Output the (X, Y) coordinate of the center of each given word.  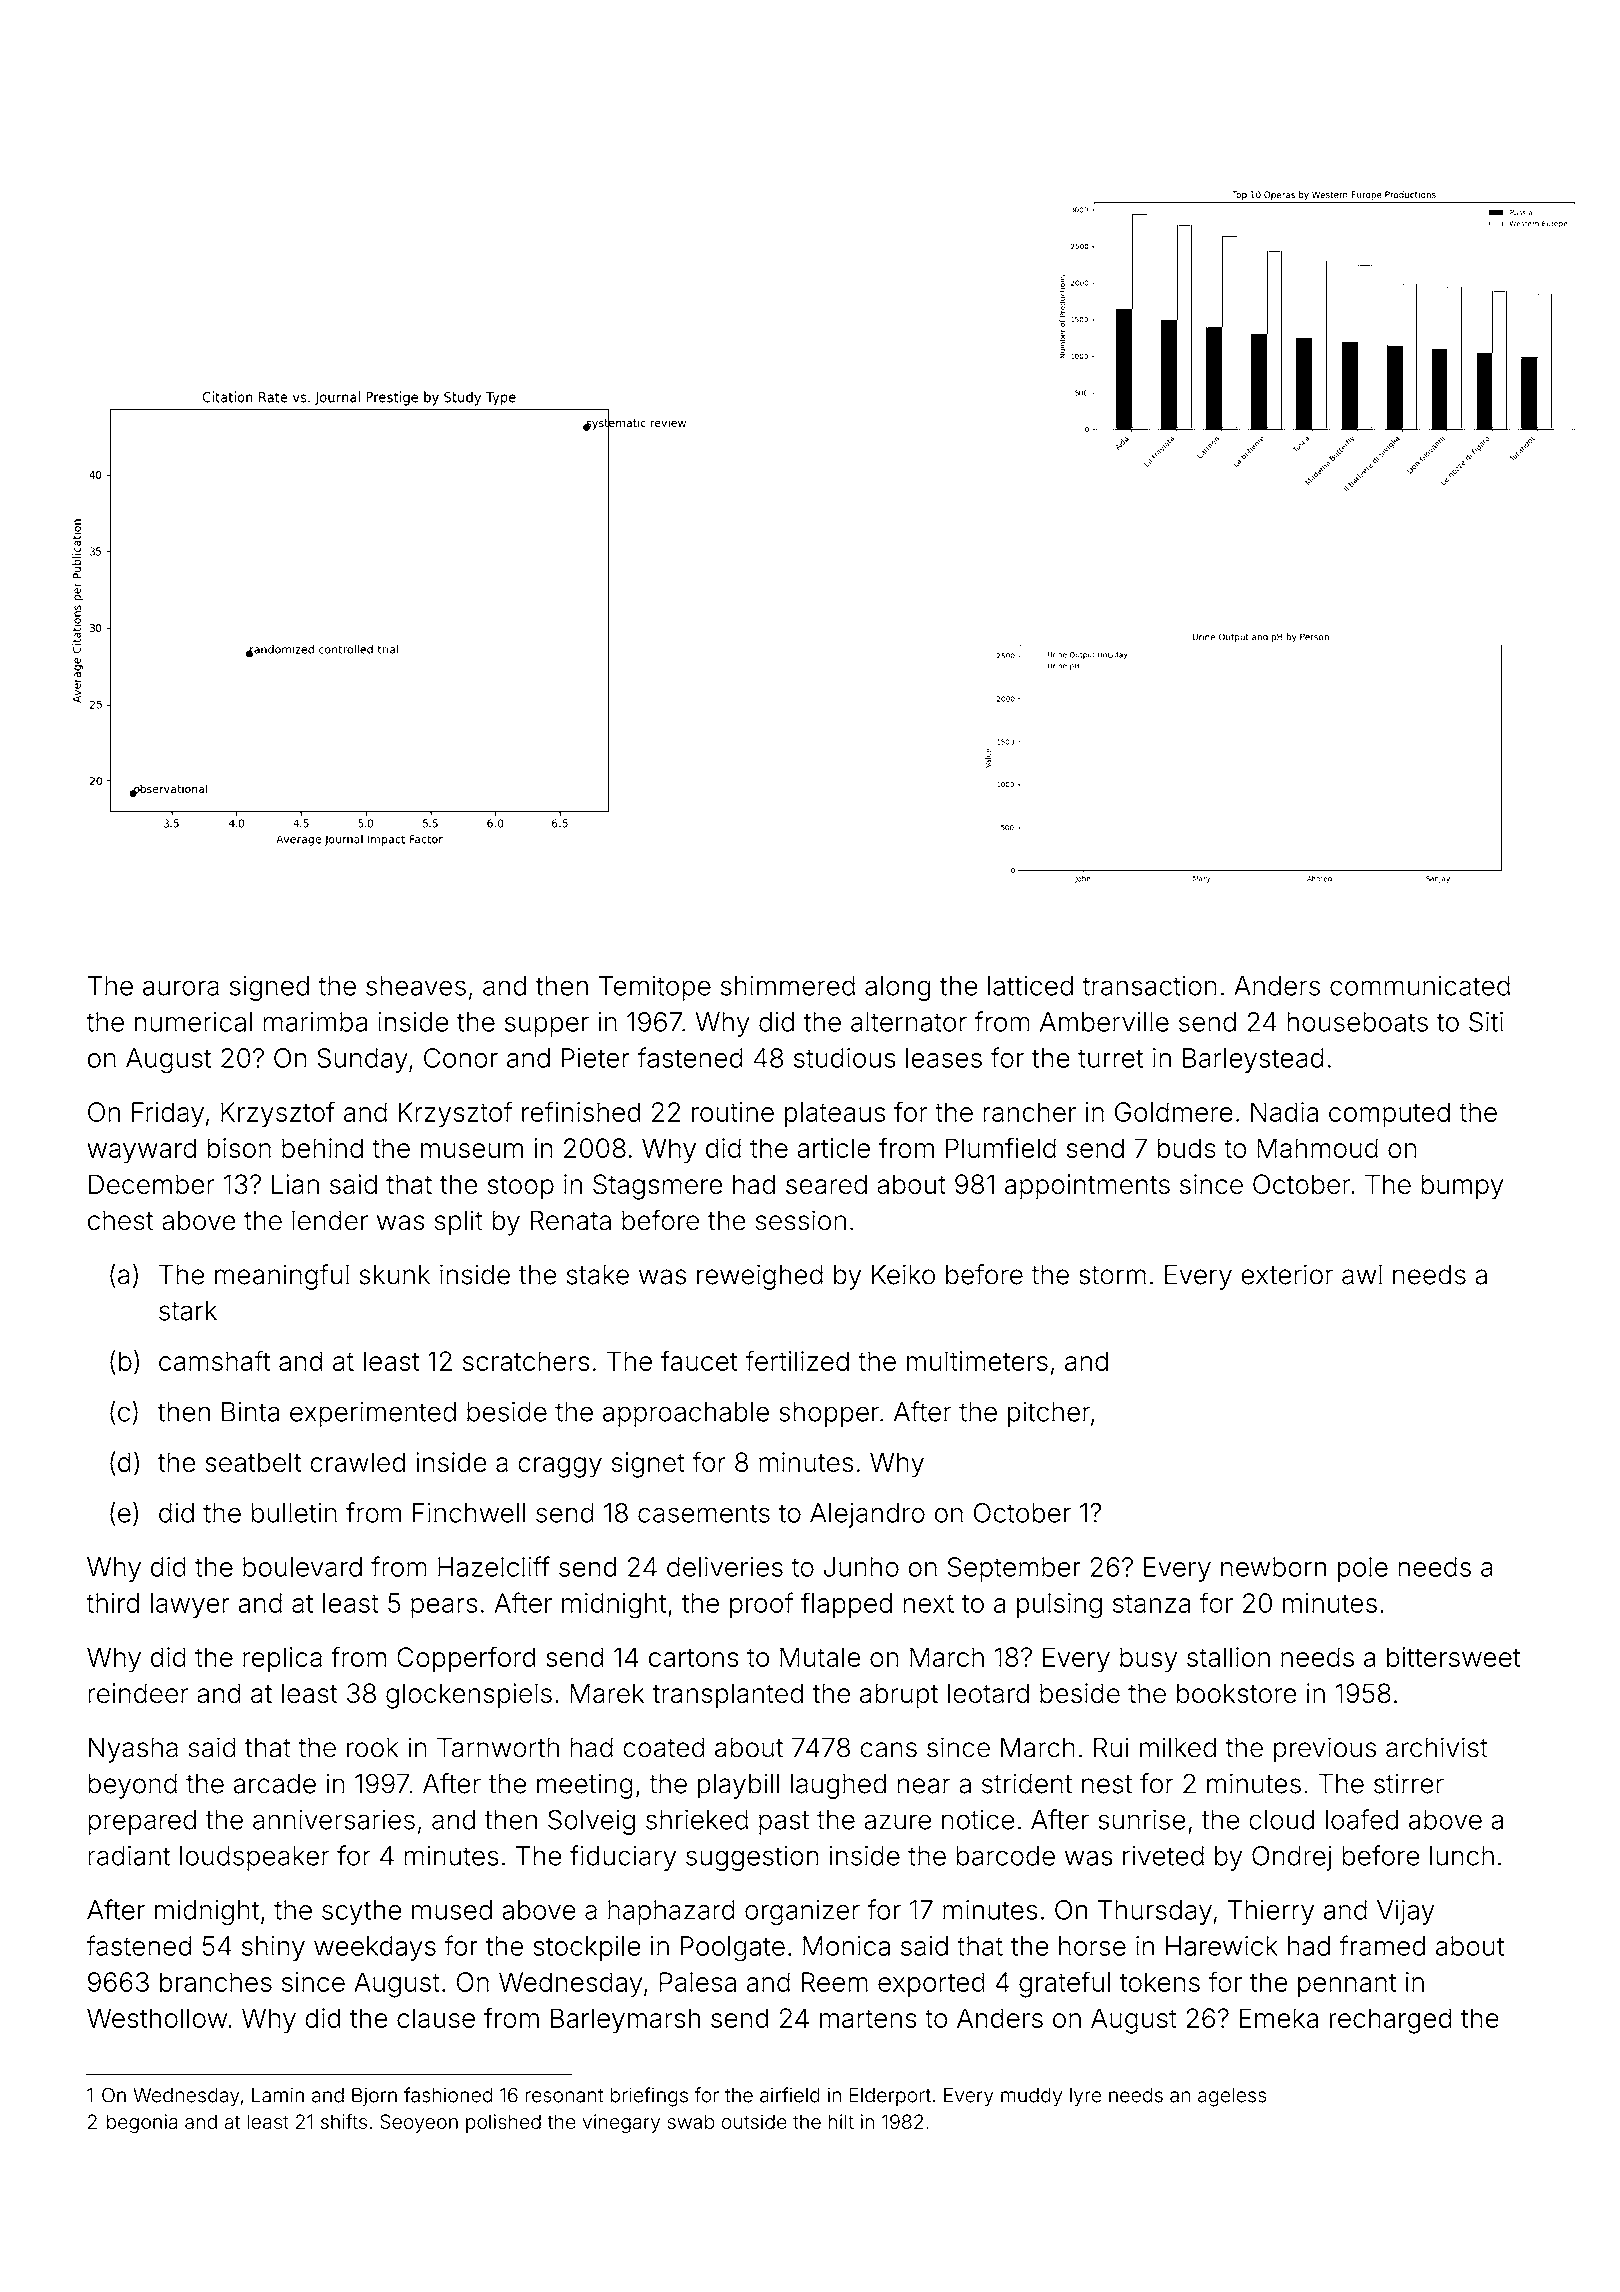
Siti (1486, 1022)
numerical (193, 1022)
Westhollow (157, 2018)
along (897, 988)
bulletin (294, 1513)
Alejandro (867, 1515)
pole (1363, 1569)
